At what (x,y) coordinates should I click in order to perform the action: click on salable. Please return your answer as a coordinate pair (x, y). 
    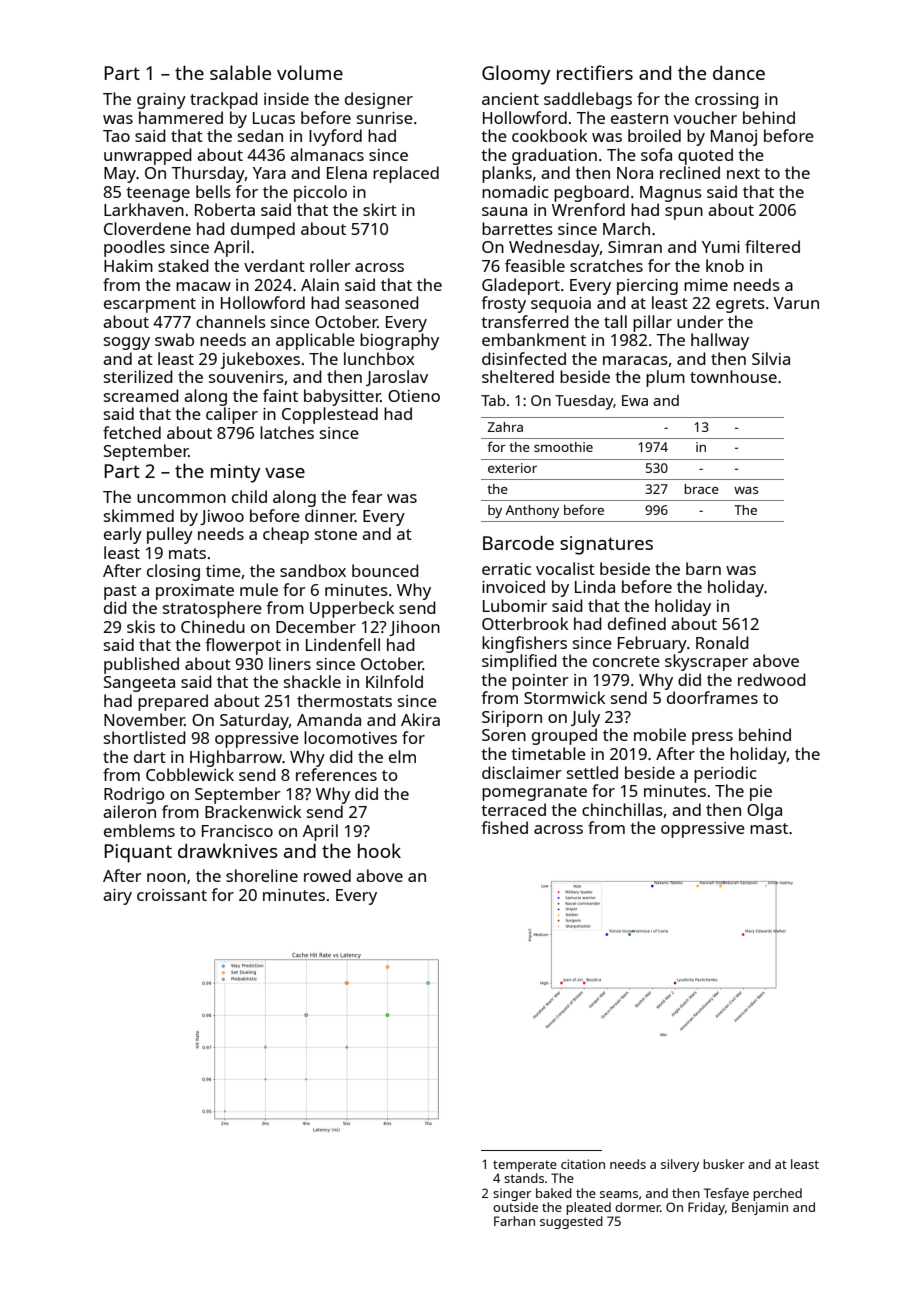
    Looking at the image, I should click on (240, 72).
